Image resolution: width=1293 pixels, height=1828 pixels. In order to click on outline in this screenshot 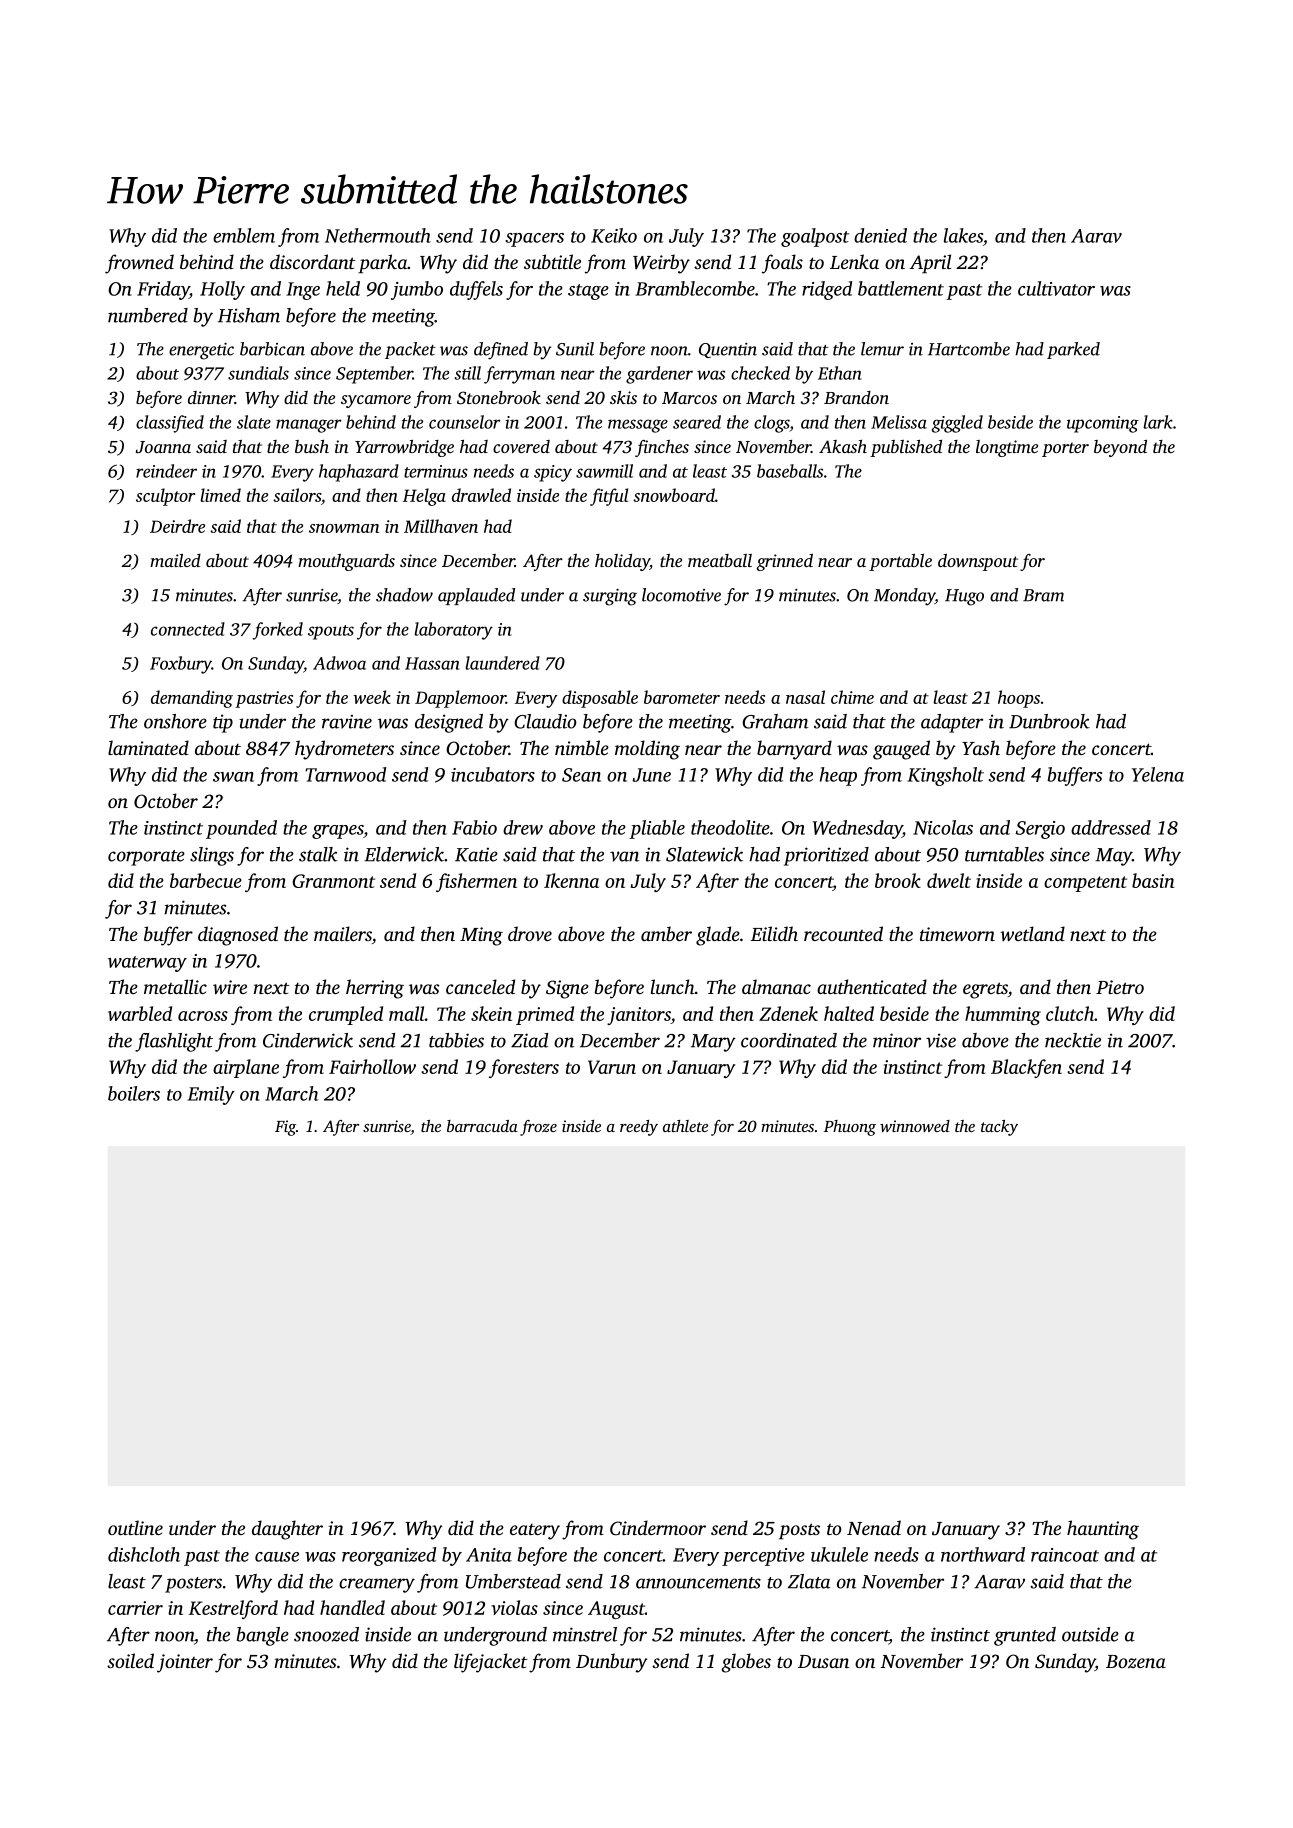, I will do `click(135, 1527)`.
